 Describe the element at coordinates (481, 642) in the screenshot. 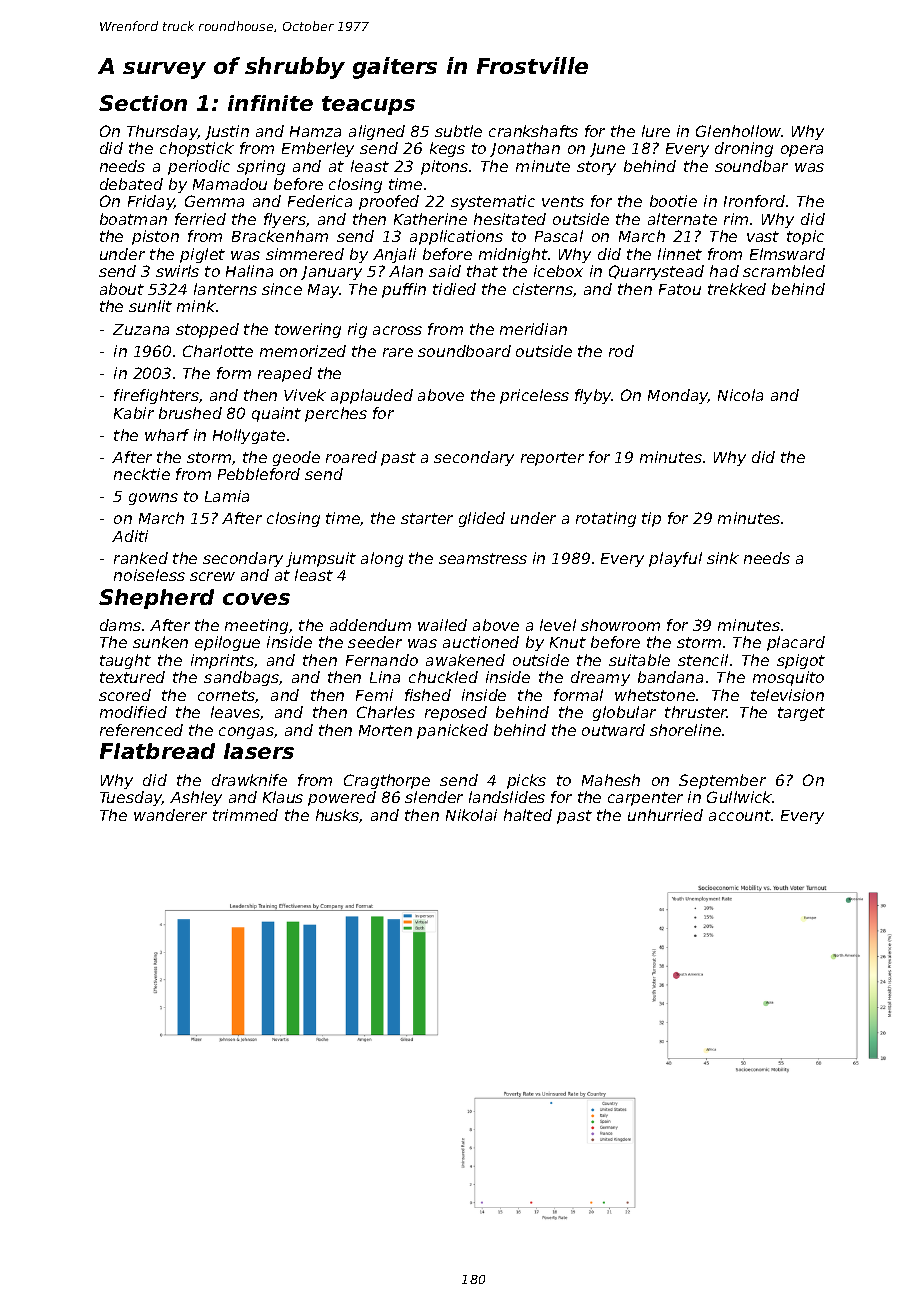

I see `auctioned` at that location.
